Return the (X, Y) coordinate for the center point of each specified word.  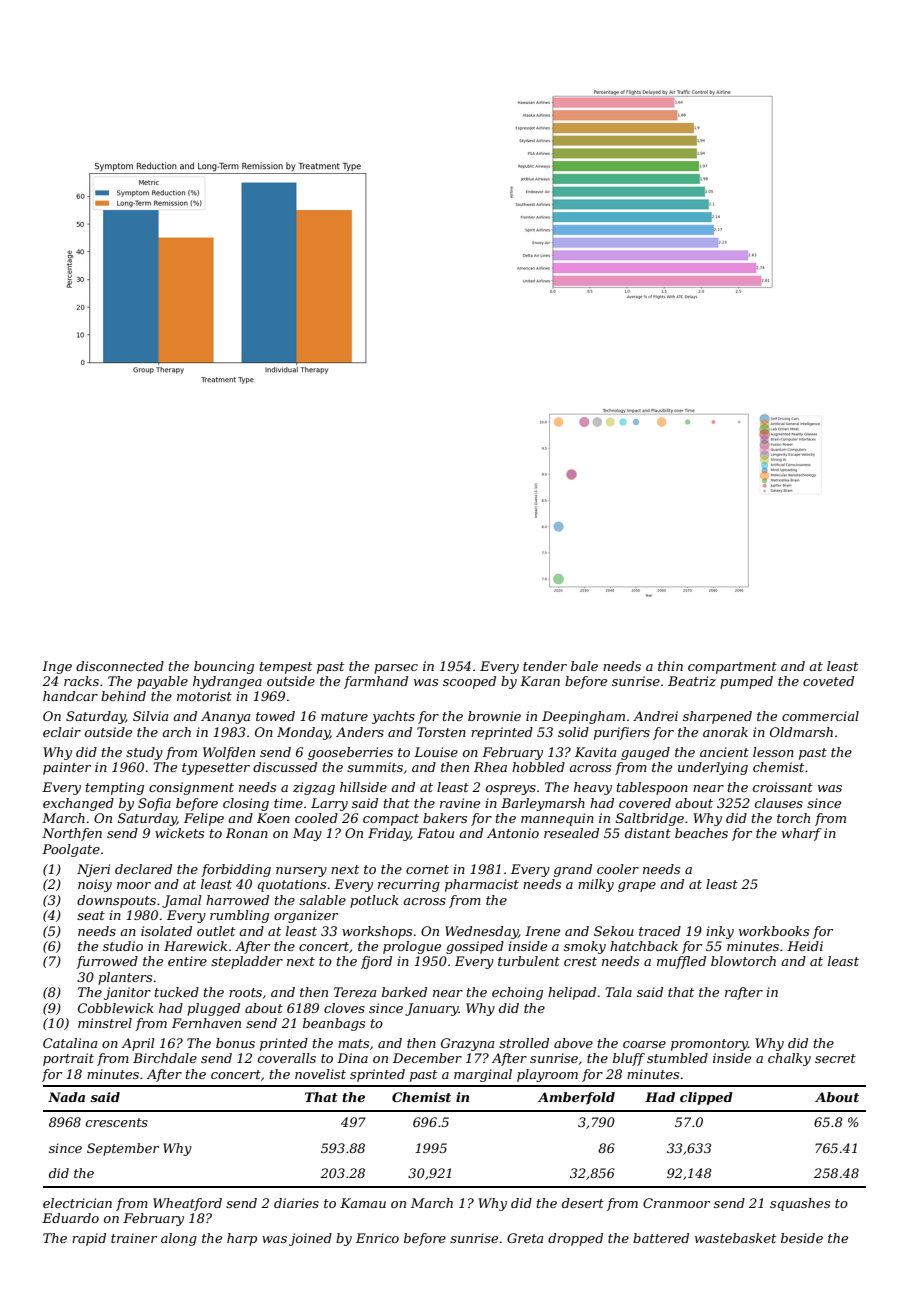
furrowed (107, 962)
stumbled (677, 1058)
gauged (645, 753)
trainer (134, 1238)
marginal (483, 1075)
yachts (393, 717)
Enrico (377, 1238)
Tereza (355, 992)
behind (123, 696)
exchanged (78, 804)
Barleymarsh (543, 804)
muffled (681, 962)
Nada (66, 1097)
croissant (783, 787)
